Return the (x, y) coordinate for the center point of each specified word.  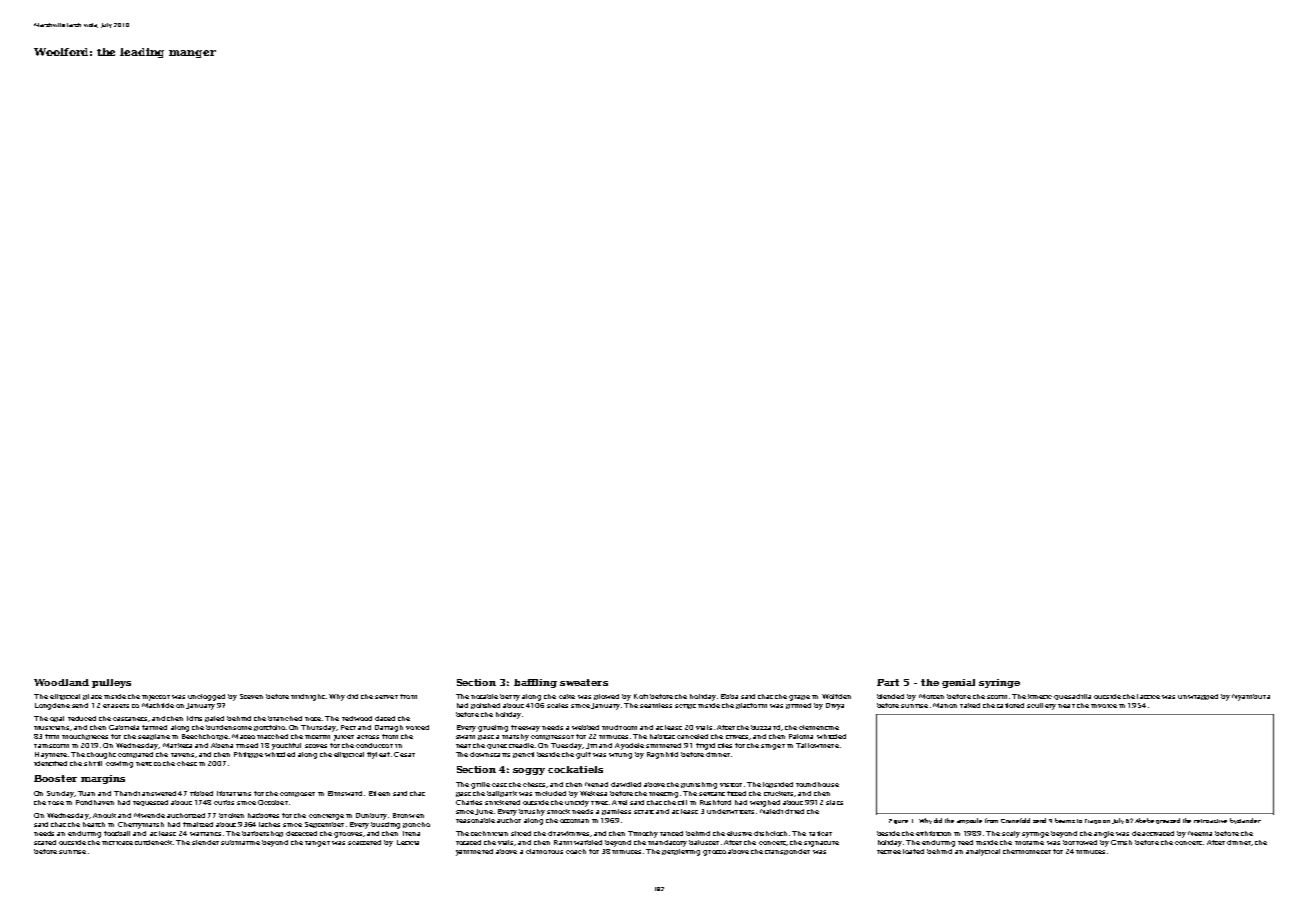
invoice (1104, 706)
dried (794, 811)
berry (510, 697)
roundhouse (817, 784)
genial (958, 683)
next (144, 764)
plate (92, 697)
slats (834, 802)
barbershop (262, 834)
